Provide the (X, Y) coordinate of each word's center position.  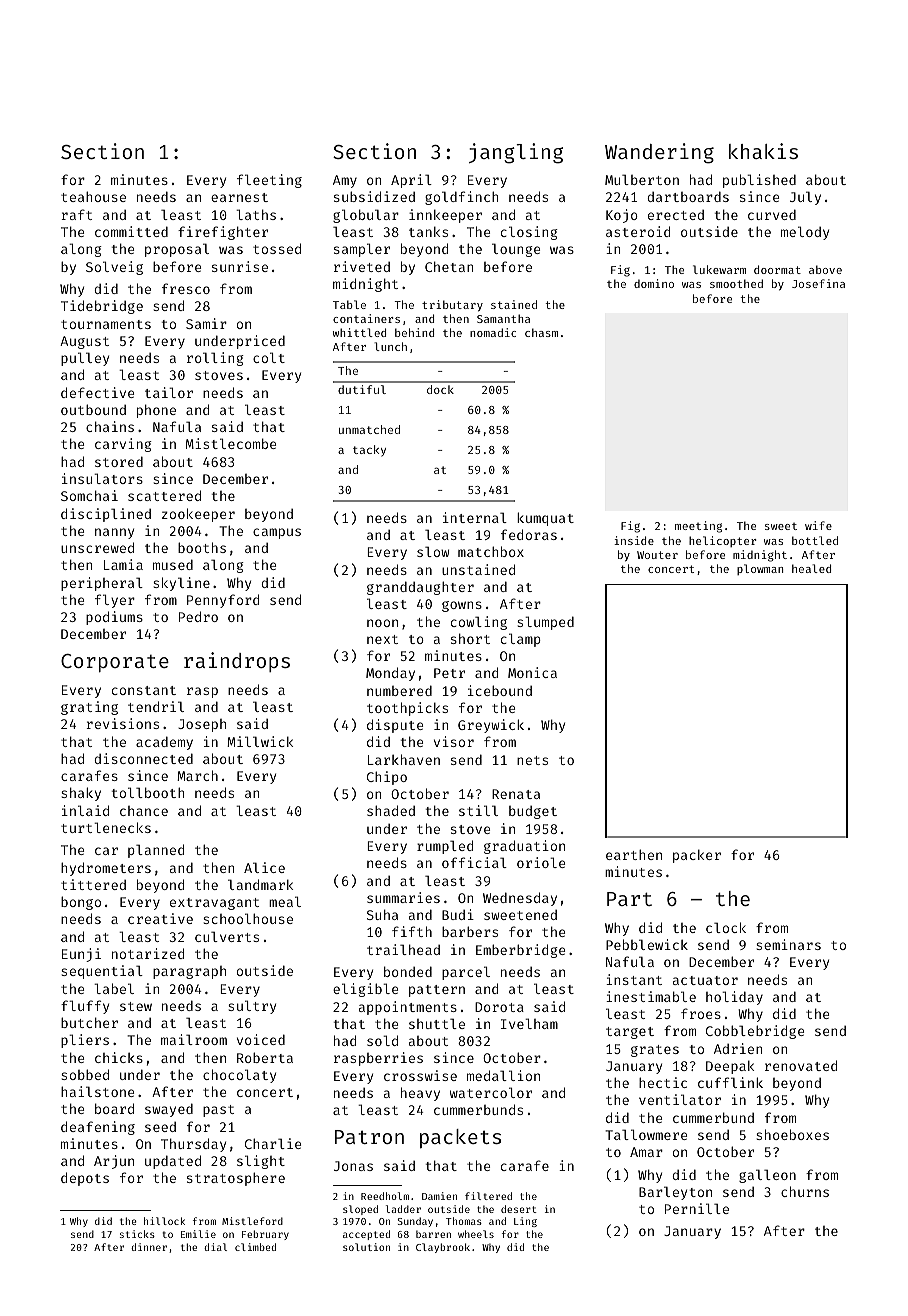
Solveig (114, 268)
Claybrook (443, 1248)
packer (697, 856)
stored (119, 461)
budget (533, 812)
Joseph (202, 725)
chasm (541, 332)
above (825, 269)
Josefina (818, 283)
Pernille (697, 1208)
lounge (516, 250)
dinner (149, 1247)
